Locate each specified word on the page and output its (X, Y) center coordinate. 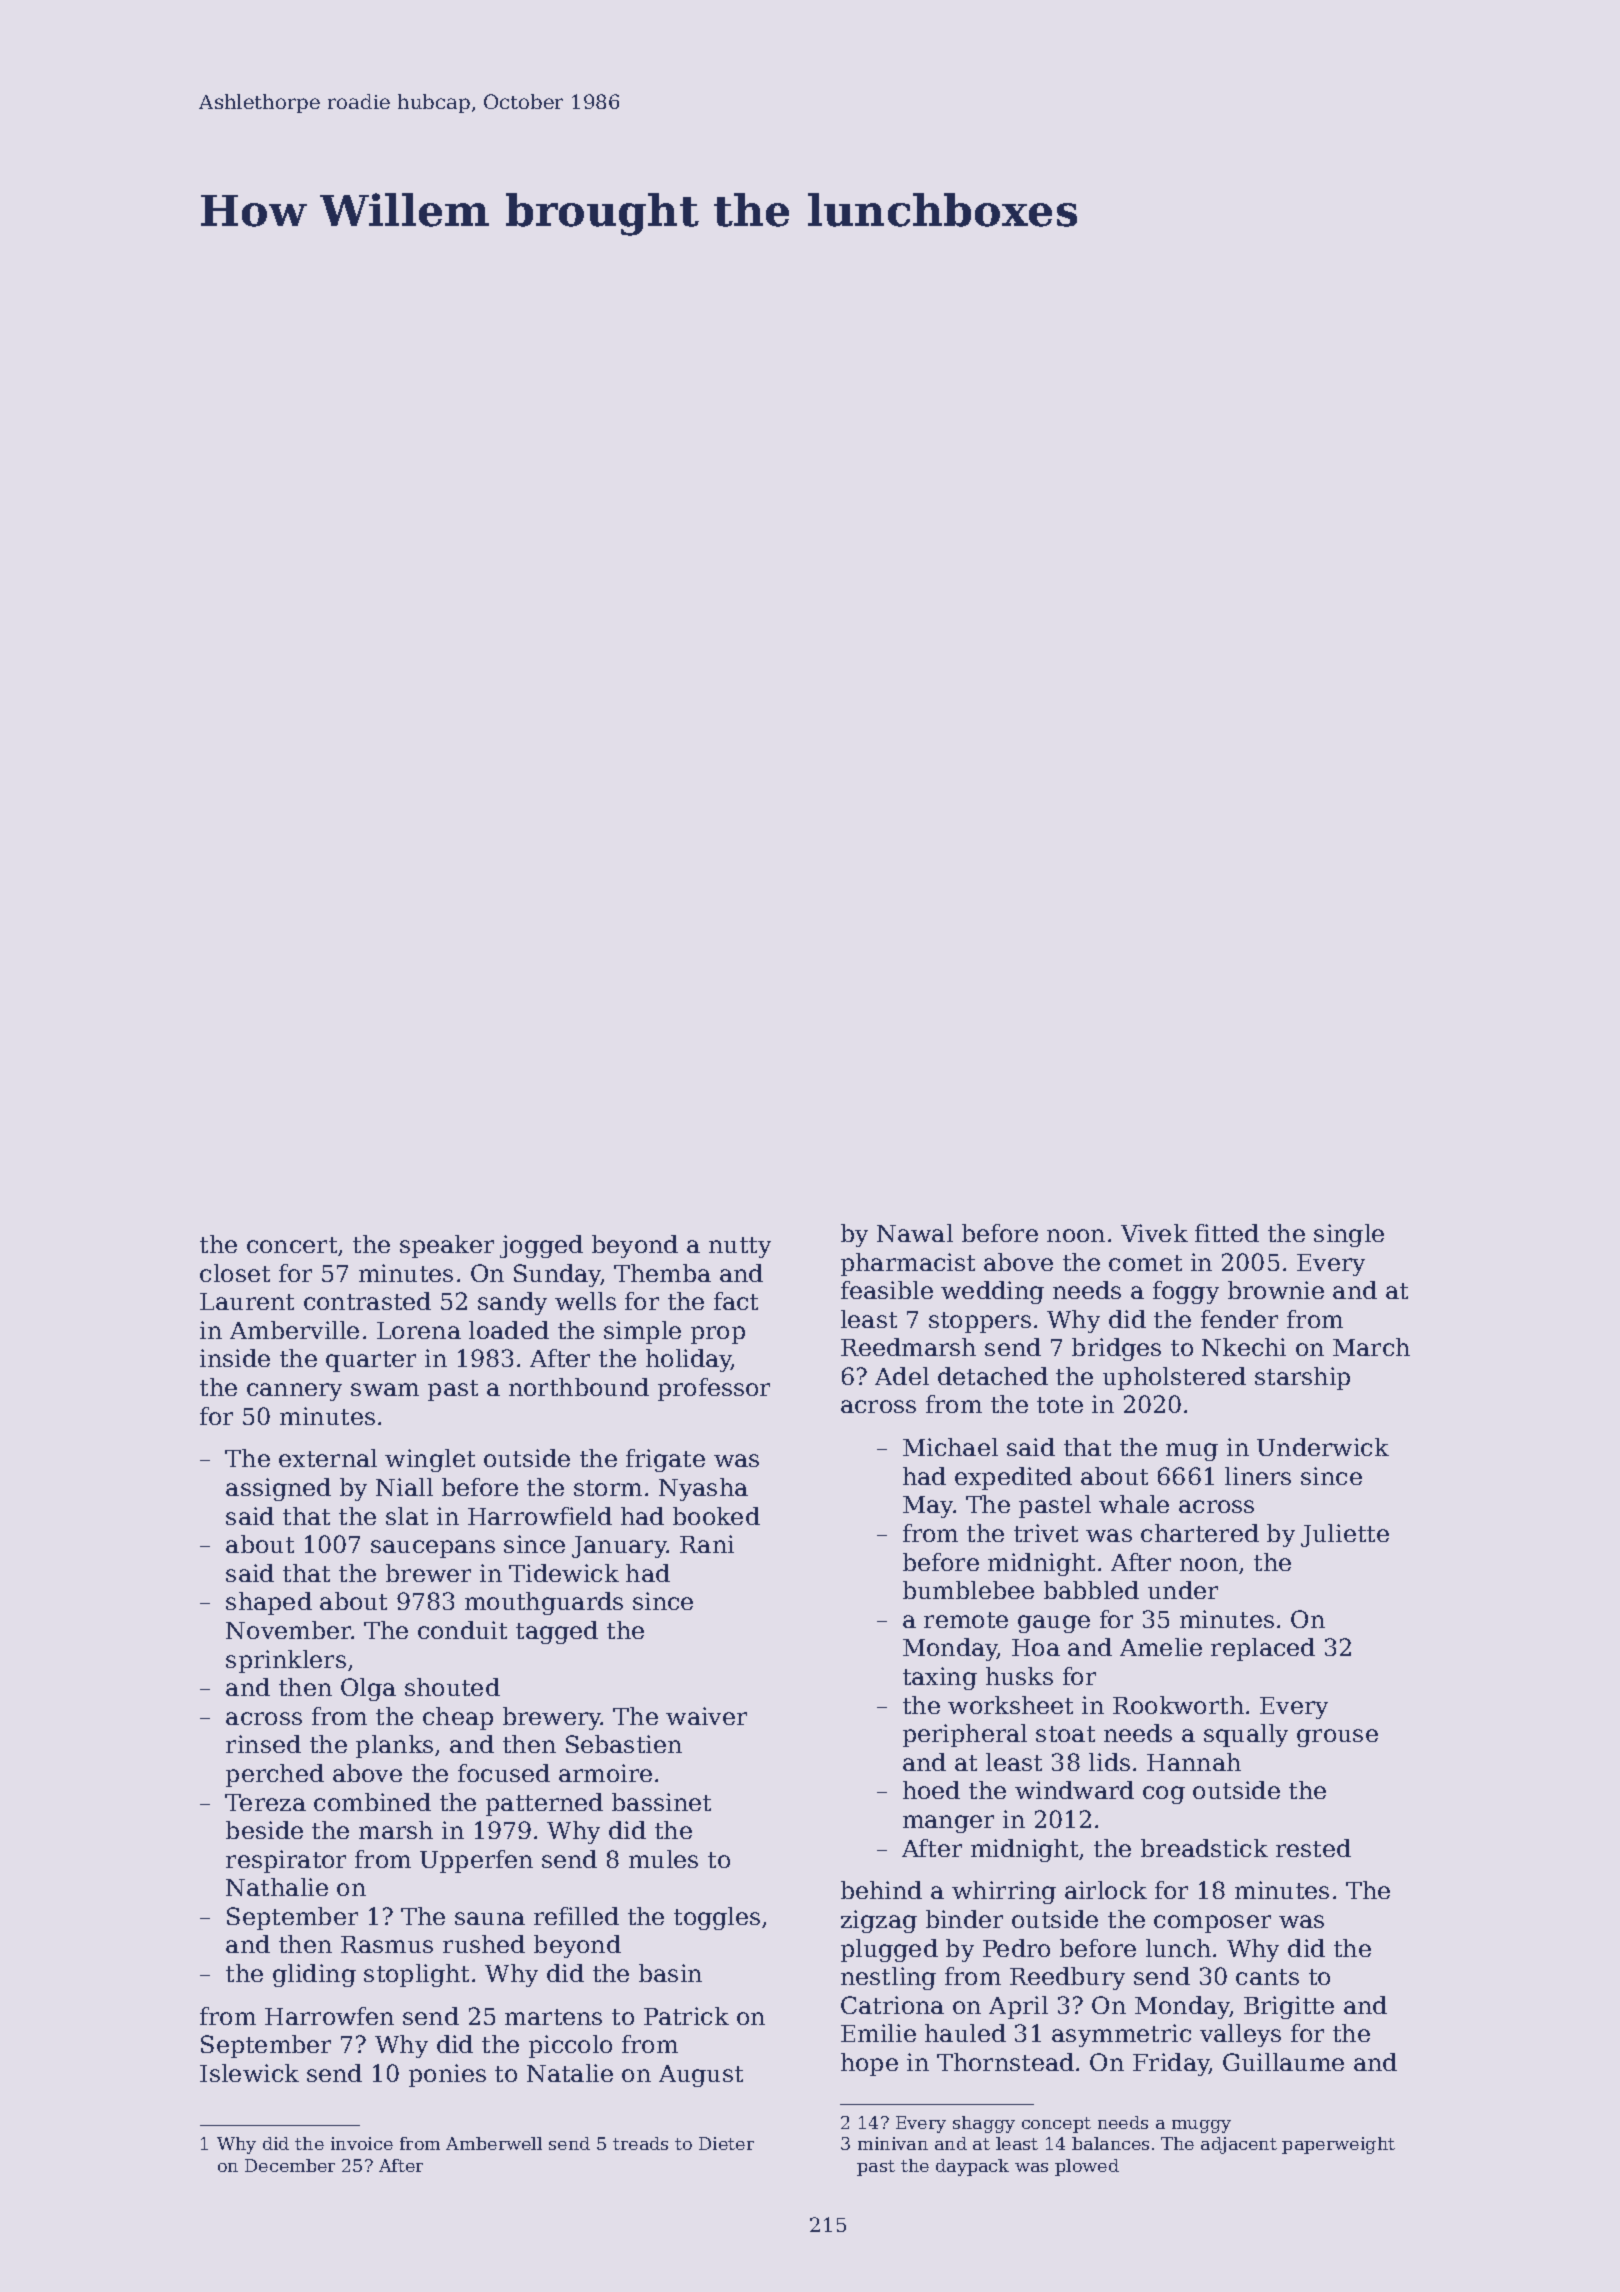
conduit (462, 1630)
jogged (541, 1246)
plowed (1087, 2167)
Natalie (570, 2073)
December (290, 2165)
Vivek (1154, 1233)
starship (1302, 1378)
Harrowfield (540, 1516)
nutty (740, 1247)
